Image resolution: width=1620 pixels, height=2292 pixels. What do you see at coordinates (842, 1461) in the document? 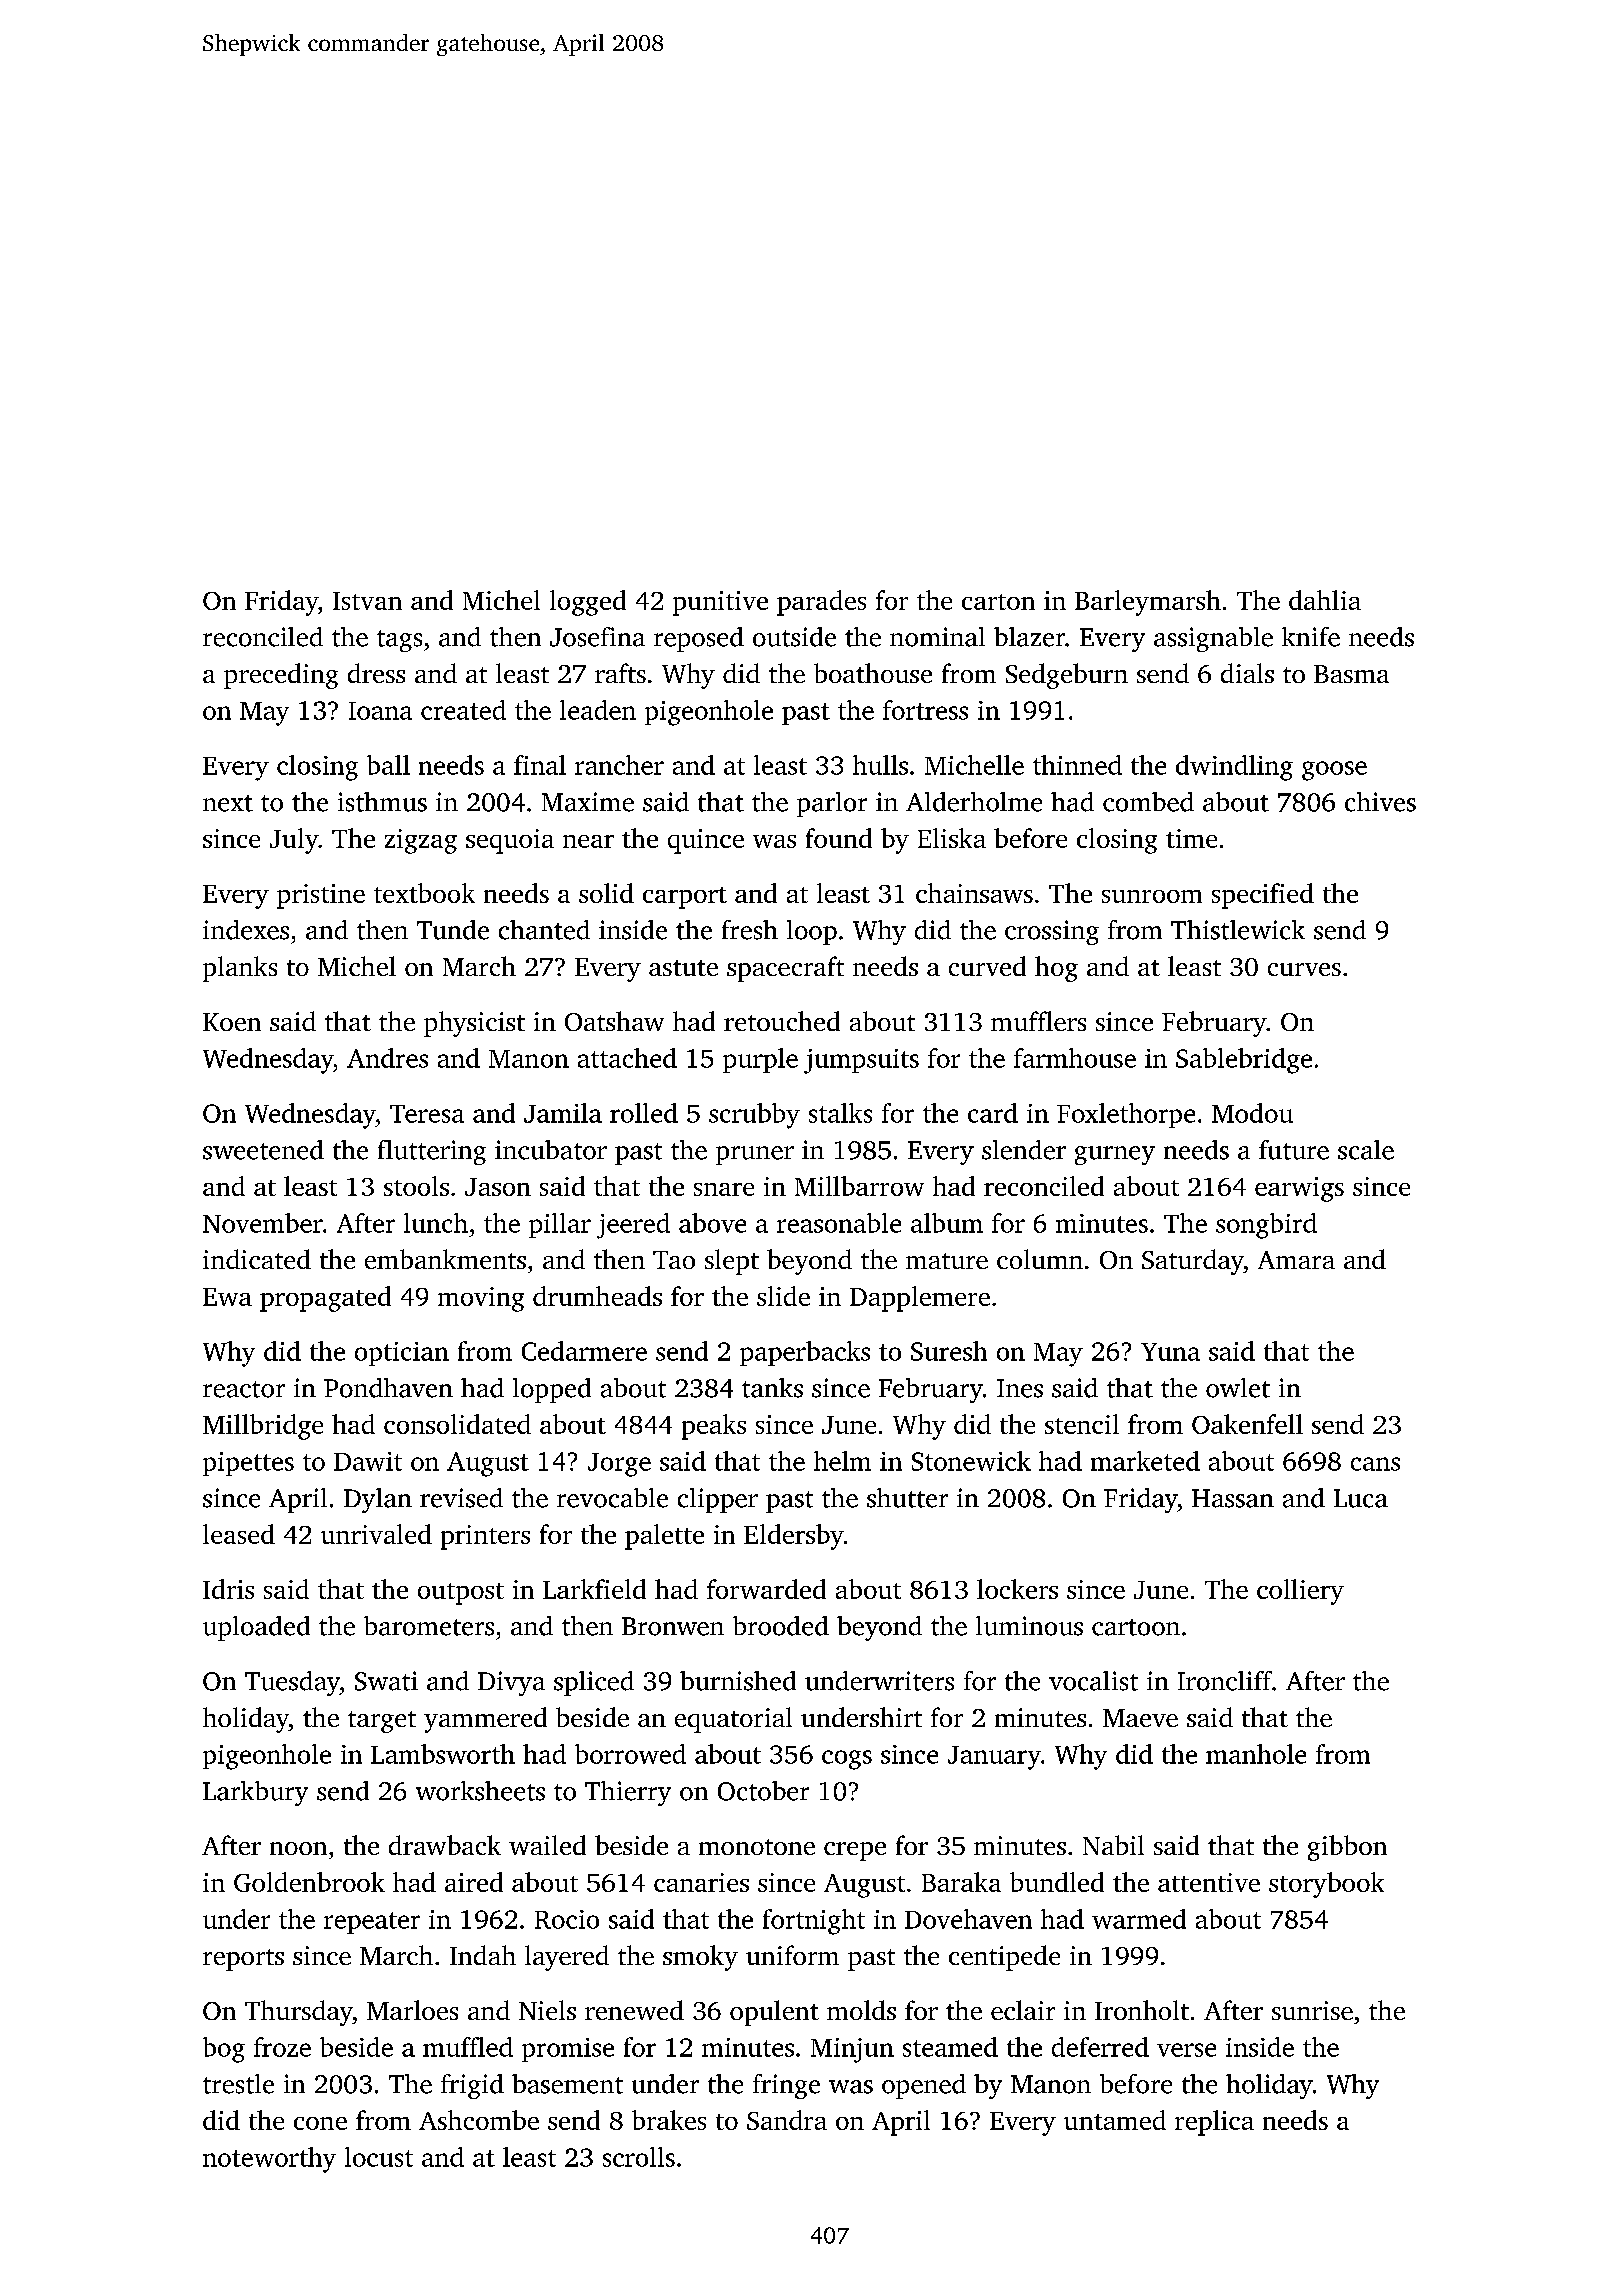
I see `helm` at bounding box center [842, 1461].
